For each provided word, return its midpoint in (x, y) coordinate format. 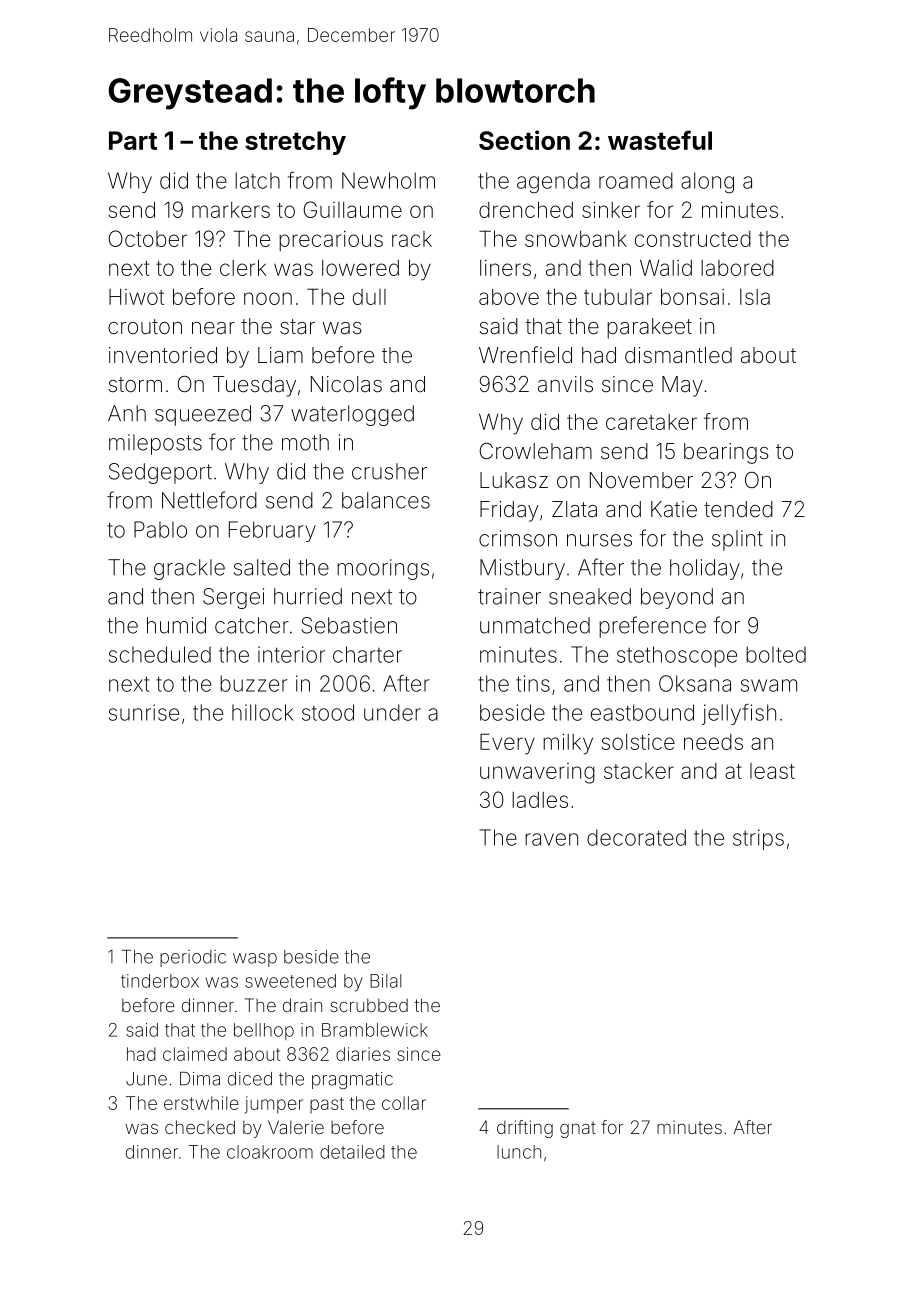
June (146, 1079)
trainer (509, 596)
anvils (565, 384)
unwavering (537, 773)
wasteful (660, 140)
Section (524, 140)
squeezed (203, 415)
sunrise (144, 712)
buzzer (254, 683)
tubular (618, 297)
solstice (638, 742)
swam (769, 685)
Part (133, 140)
